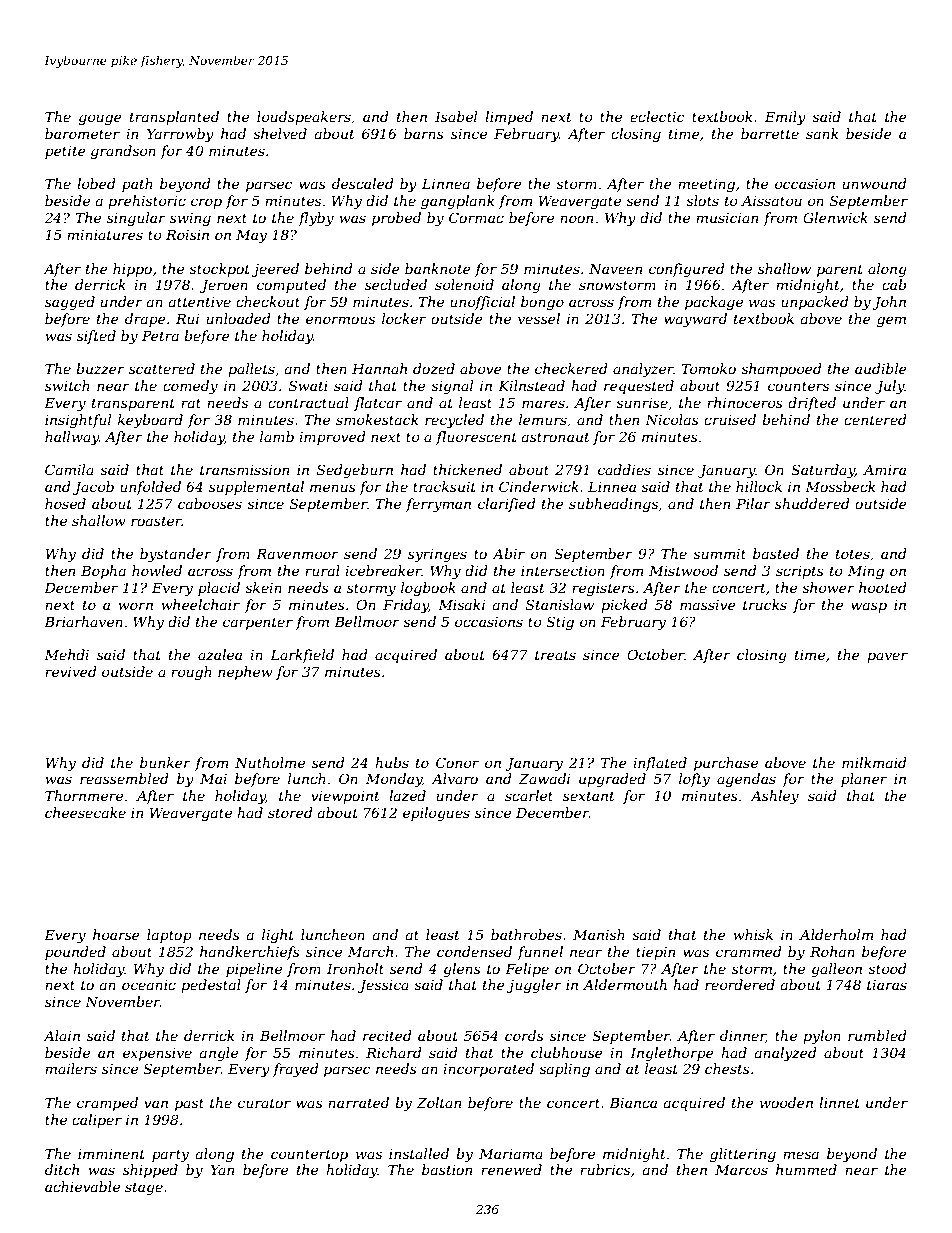  I want to click on lobed, so click(96, 183).
